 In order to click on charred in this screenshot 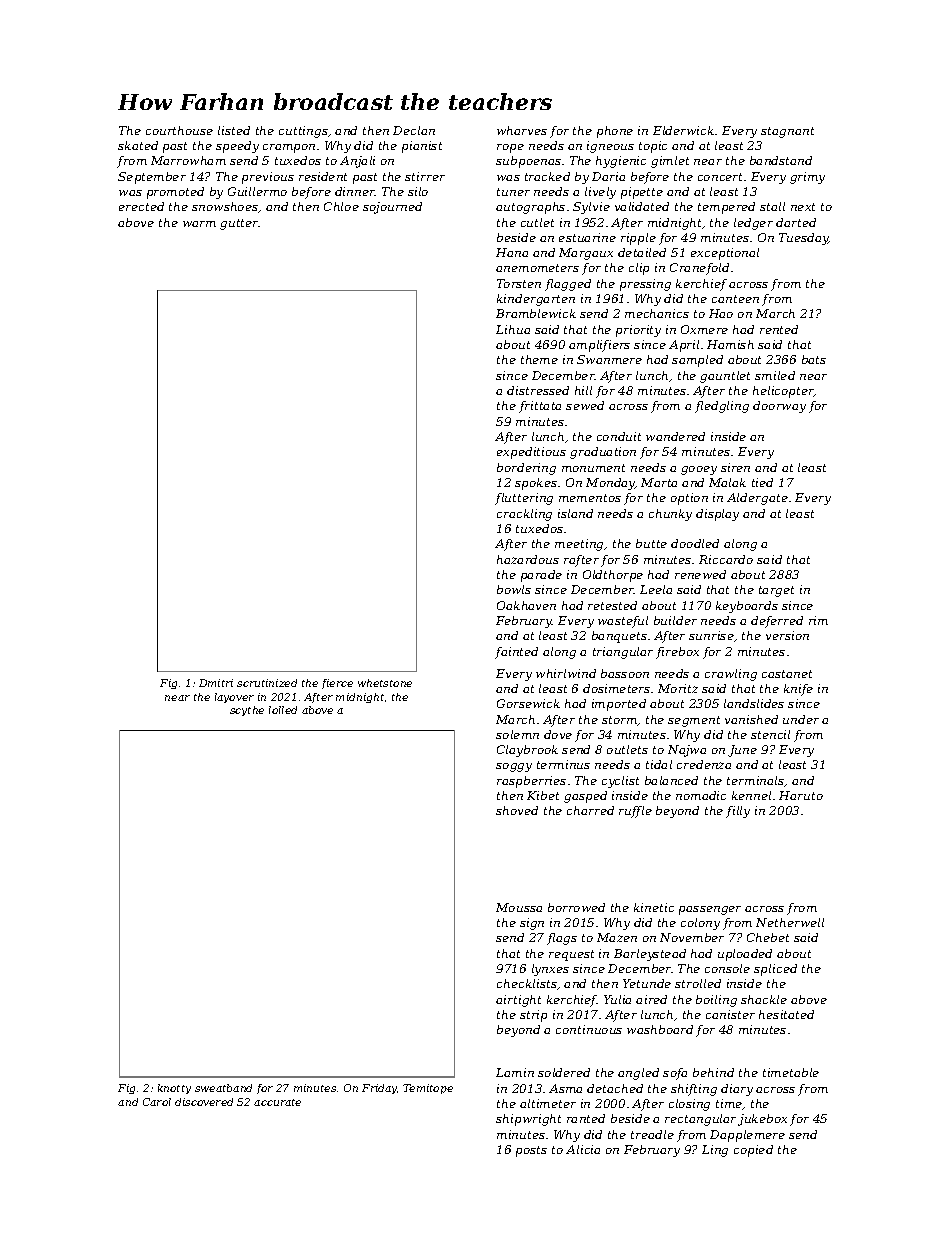, I will do `click(590, 810)`.
